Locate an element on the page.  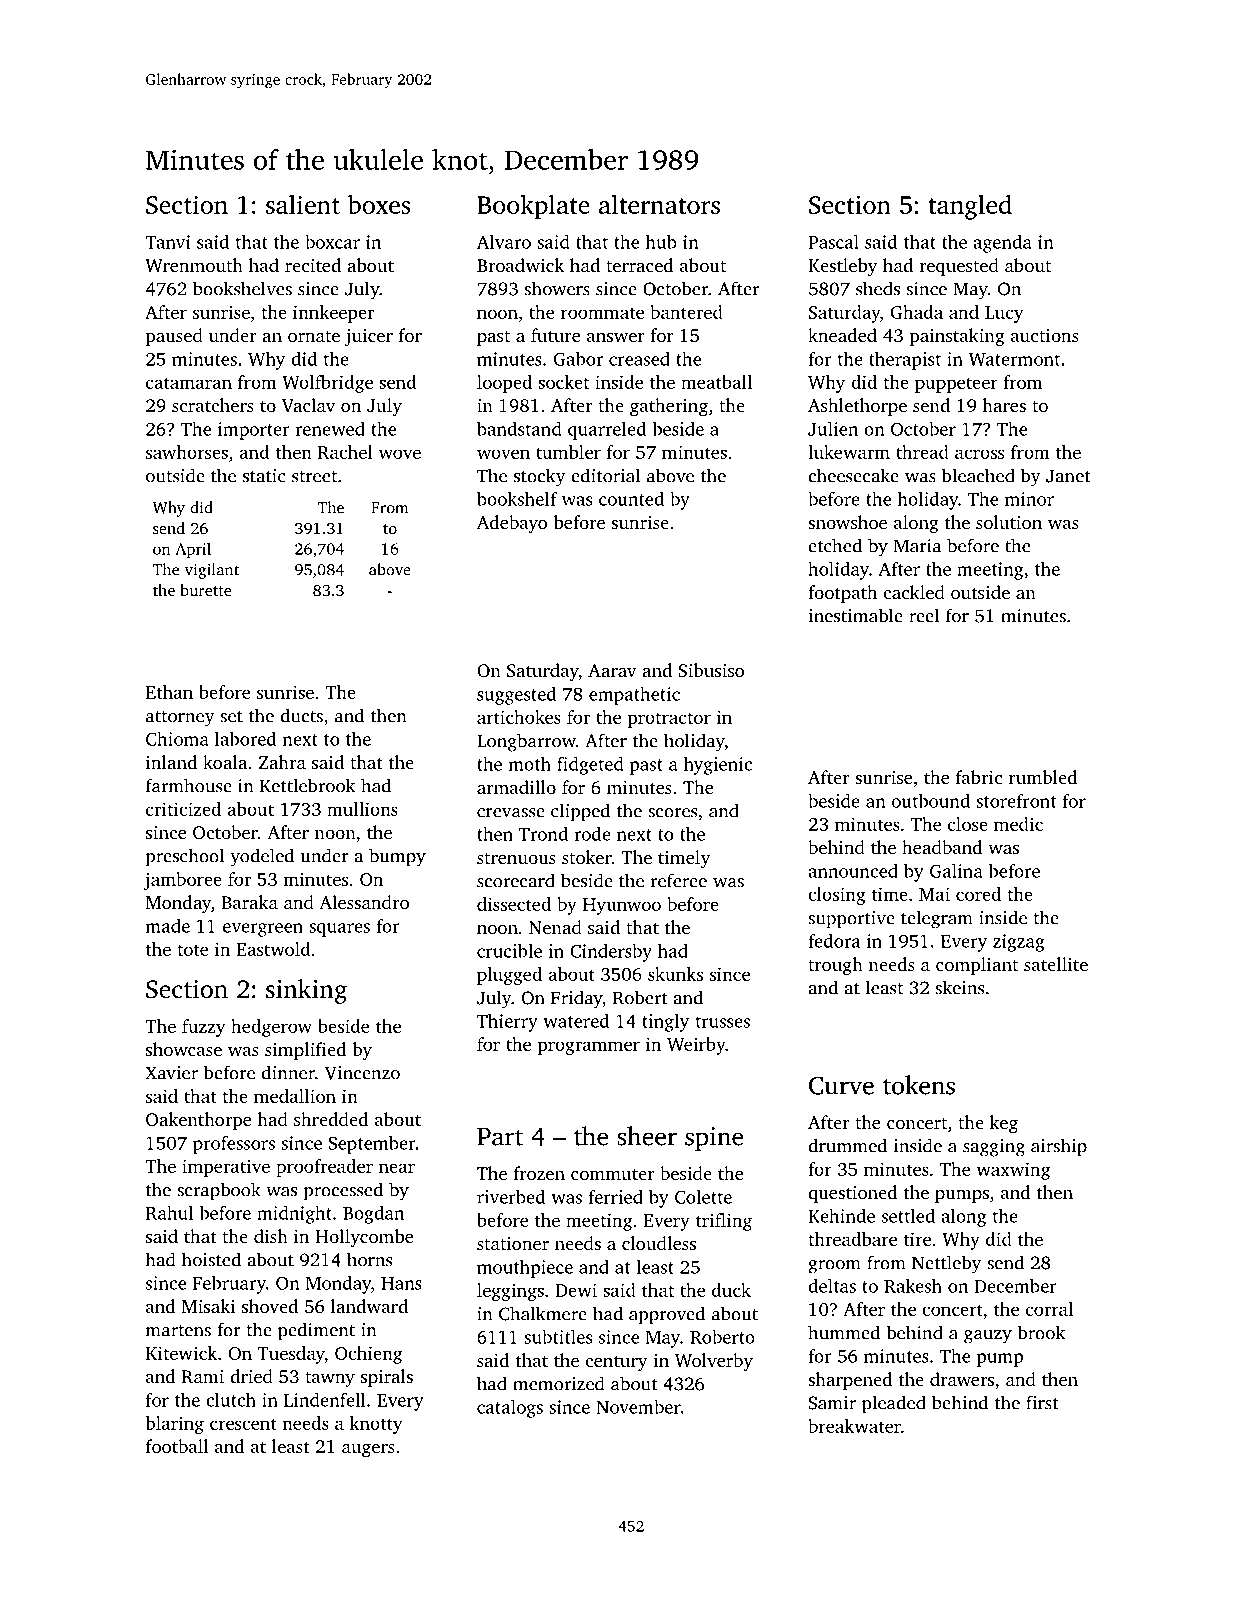
satellite is located at coordinates (1056, 964).
